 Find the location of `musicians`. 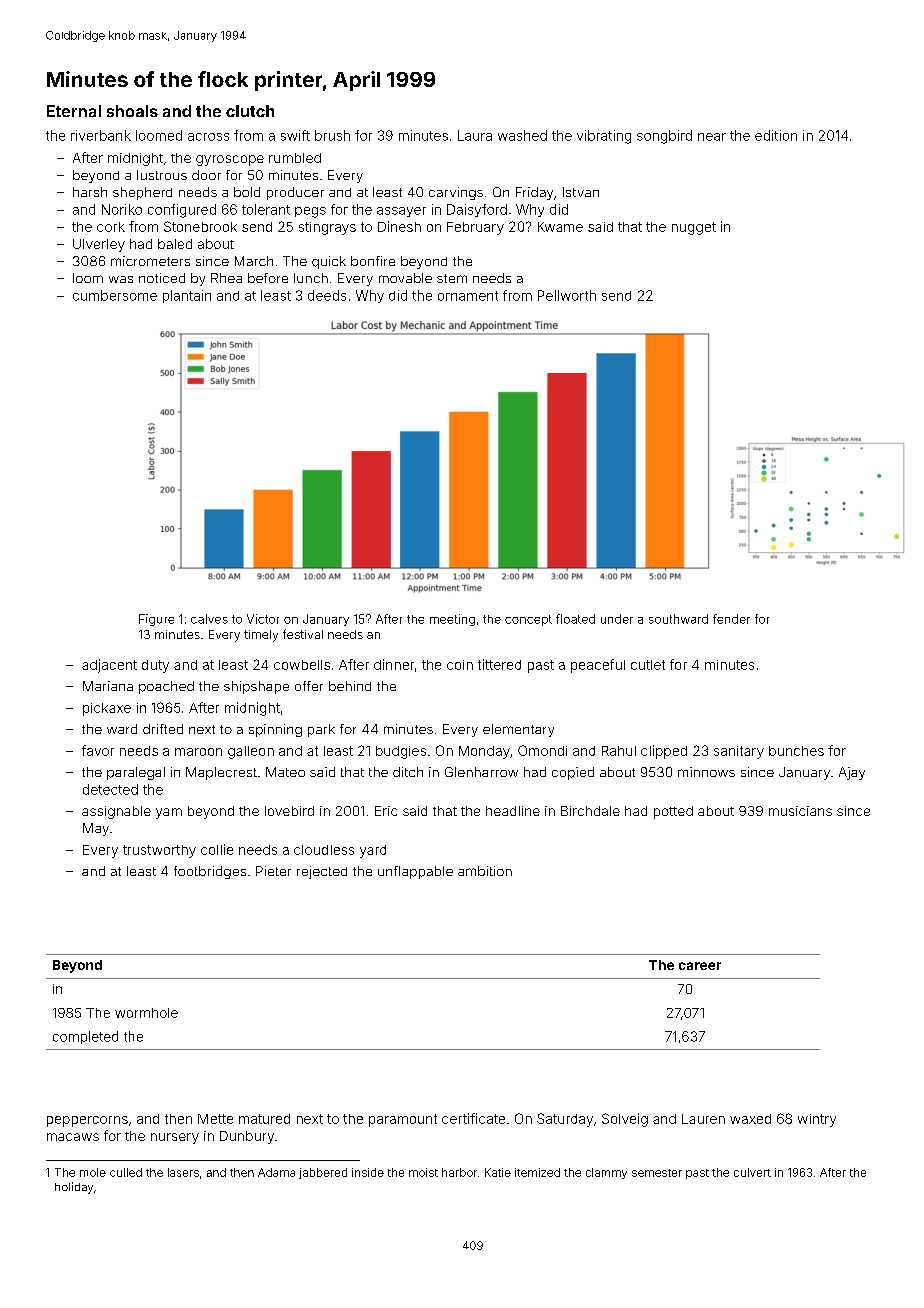

musicians is located at coordinates (800, 811).
